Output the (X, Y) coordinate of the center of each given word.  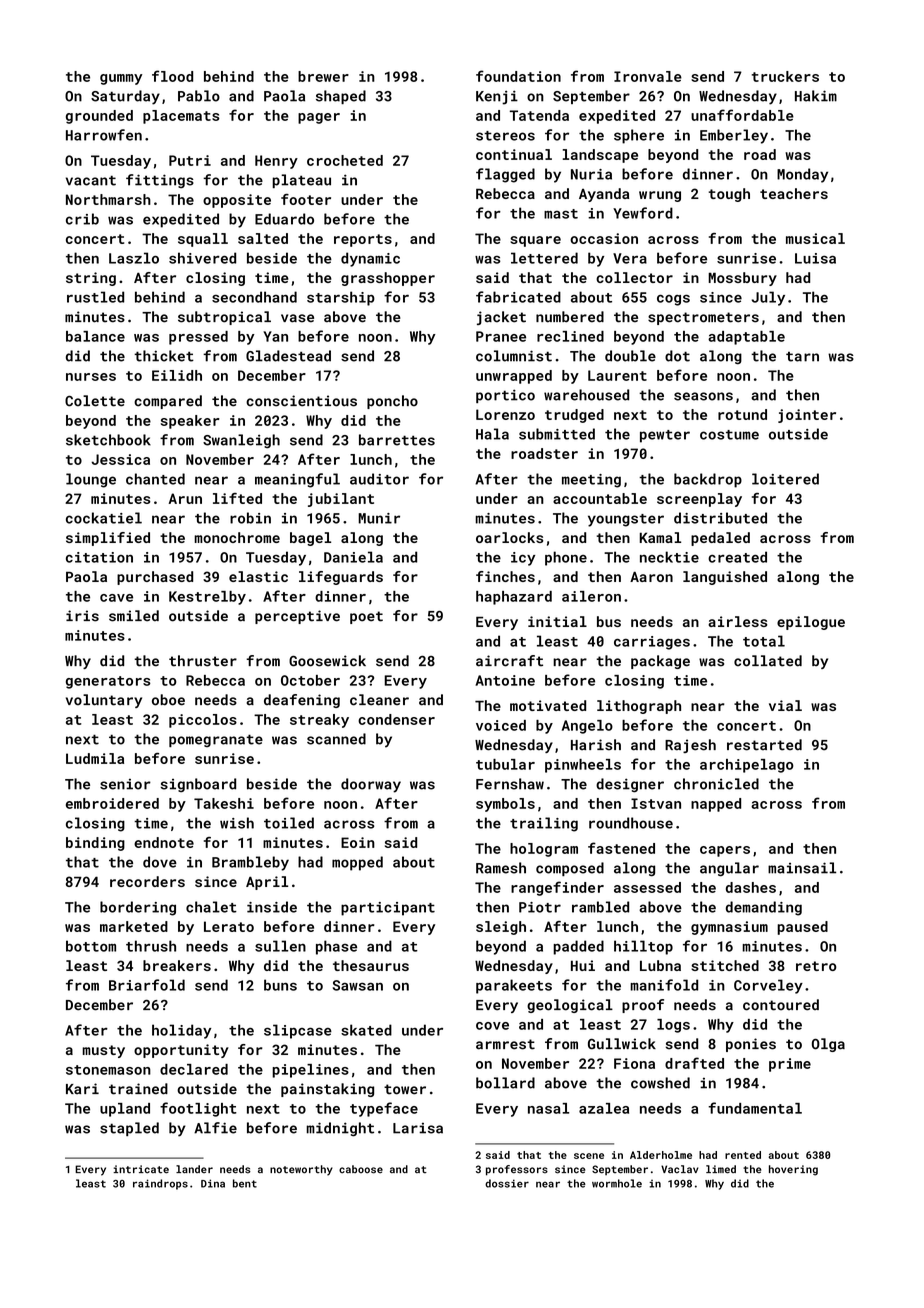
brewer (323, 76)
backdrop (708, 480)
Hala (492, 434)
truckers (785, 76)
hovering (793, 1170)
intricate (141, 1169)
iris (82, 616)
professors (517, 1170)
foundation (518, 76)
